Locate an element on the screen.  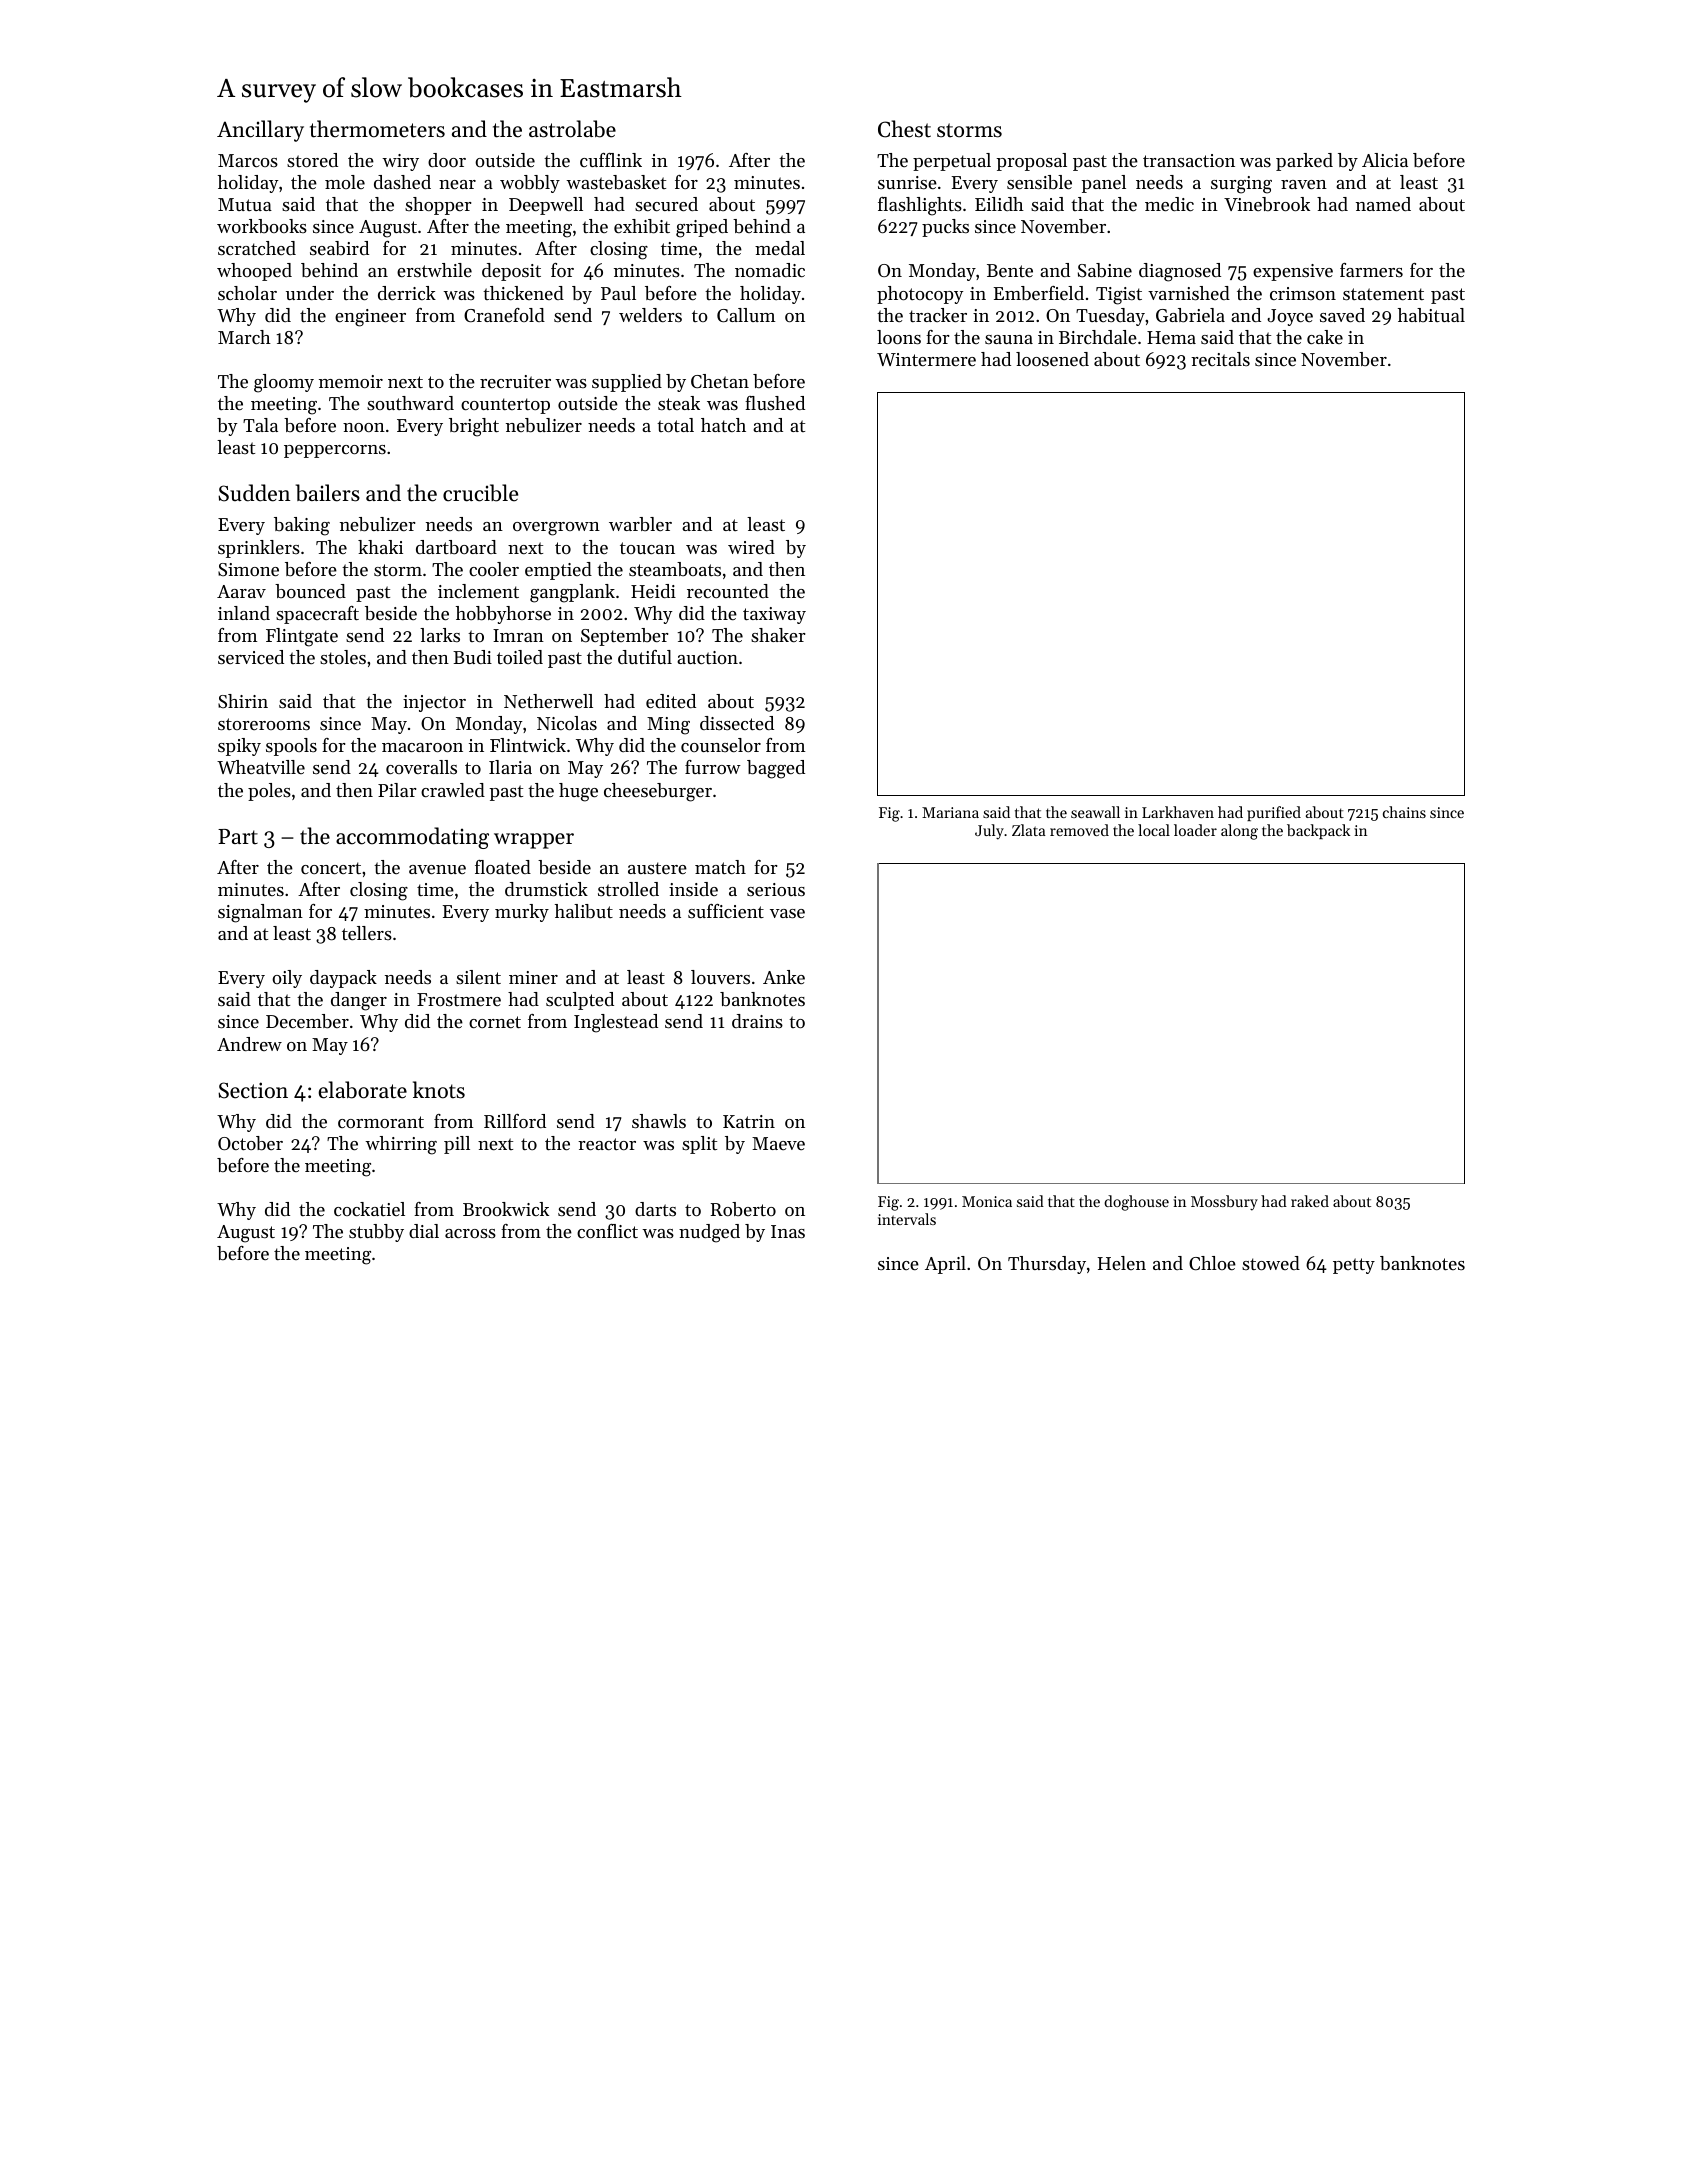
shawls is located at coordinates (659, 1121).
